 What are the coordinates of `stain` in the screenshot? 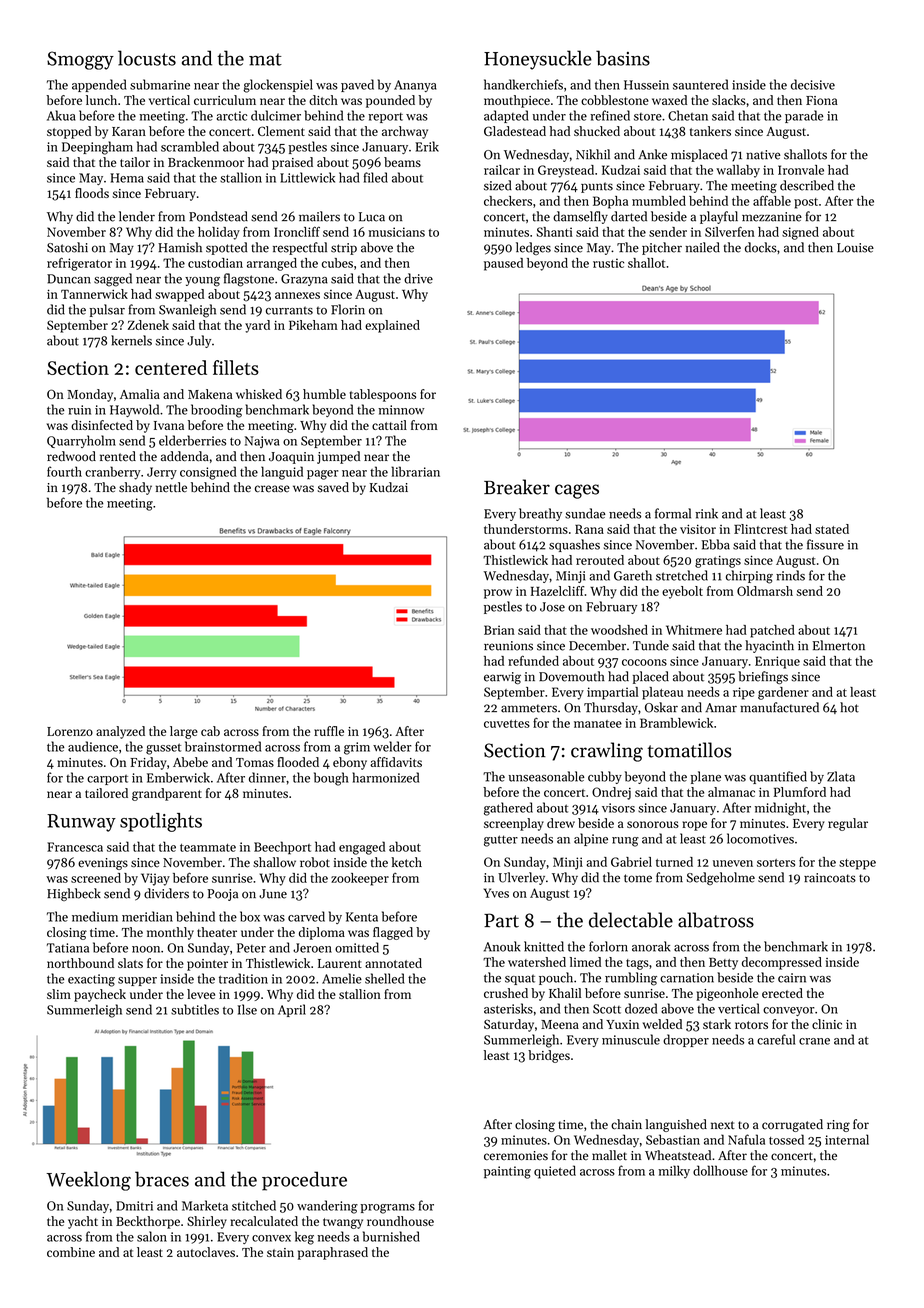 It's located at (280, 1252).
